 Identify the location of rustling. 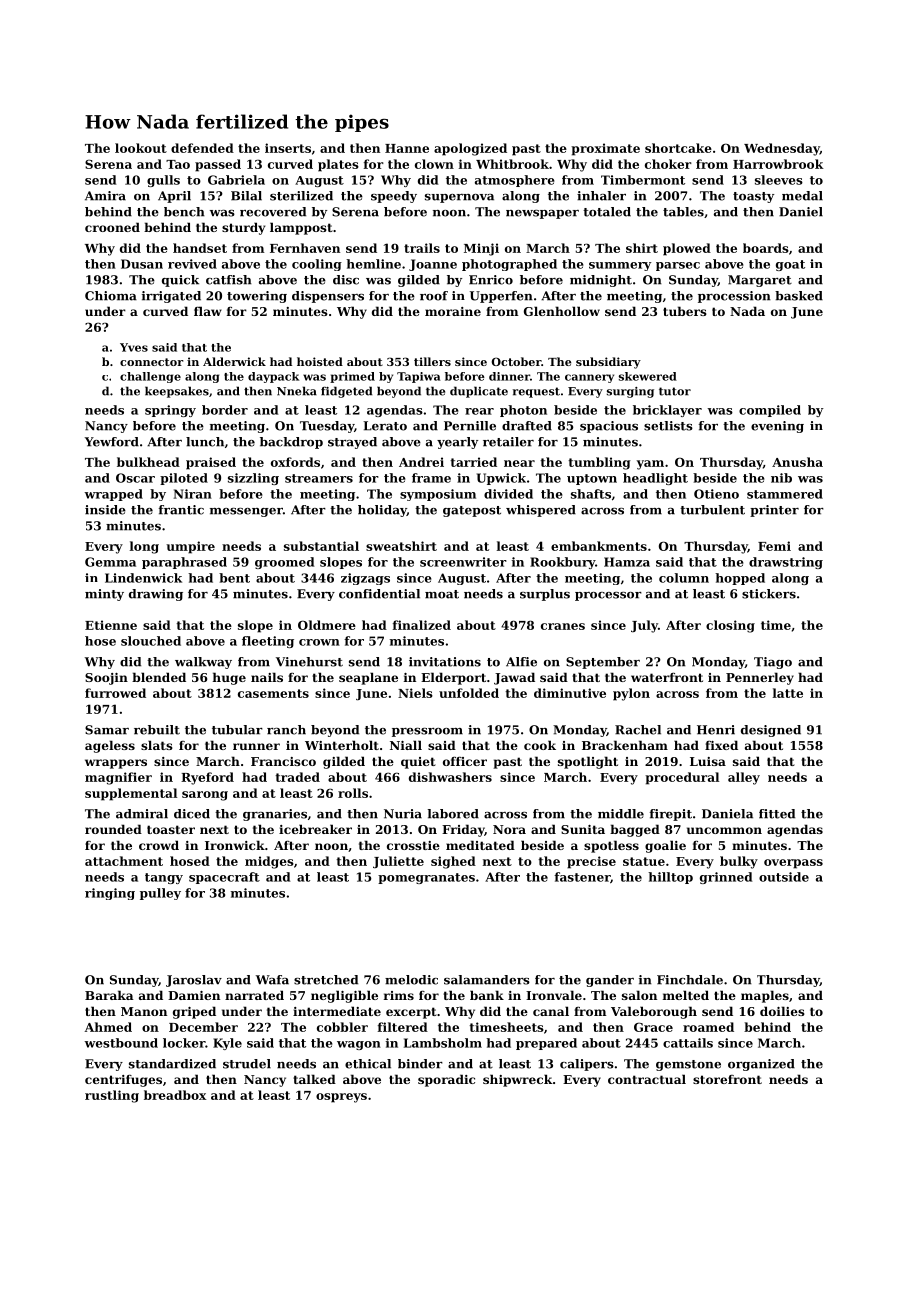
(112, 1096).
